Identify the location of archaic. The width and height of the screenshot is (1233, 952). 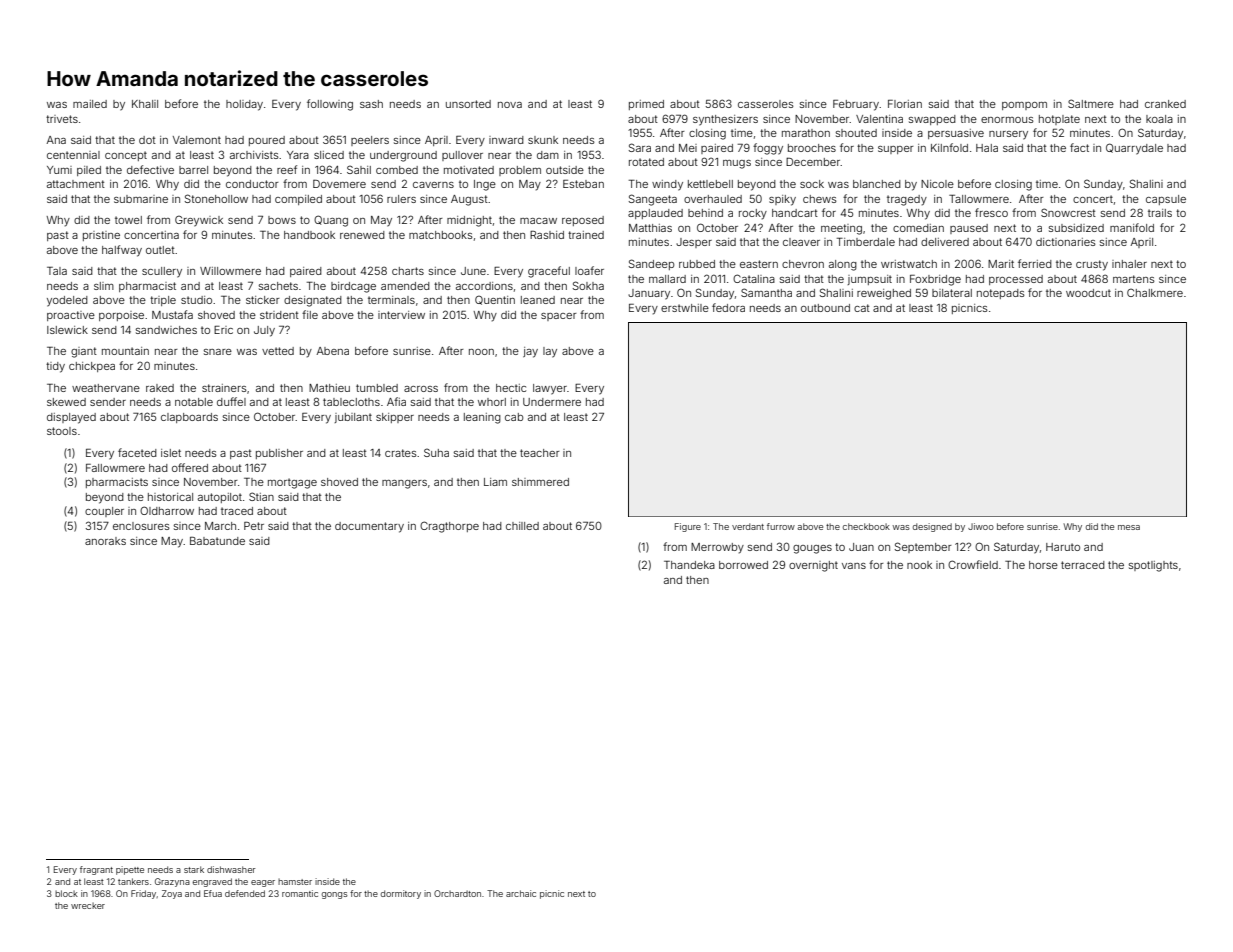
(521, 893).
